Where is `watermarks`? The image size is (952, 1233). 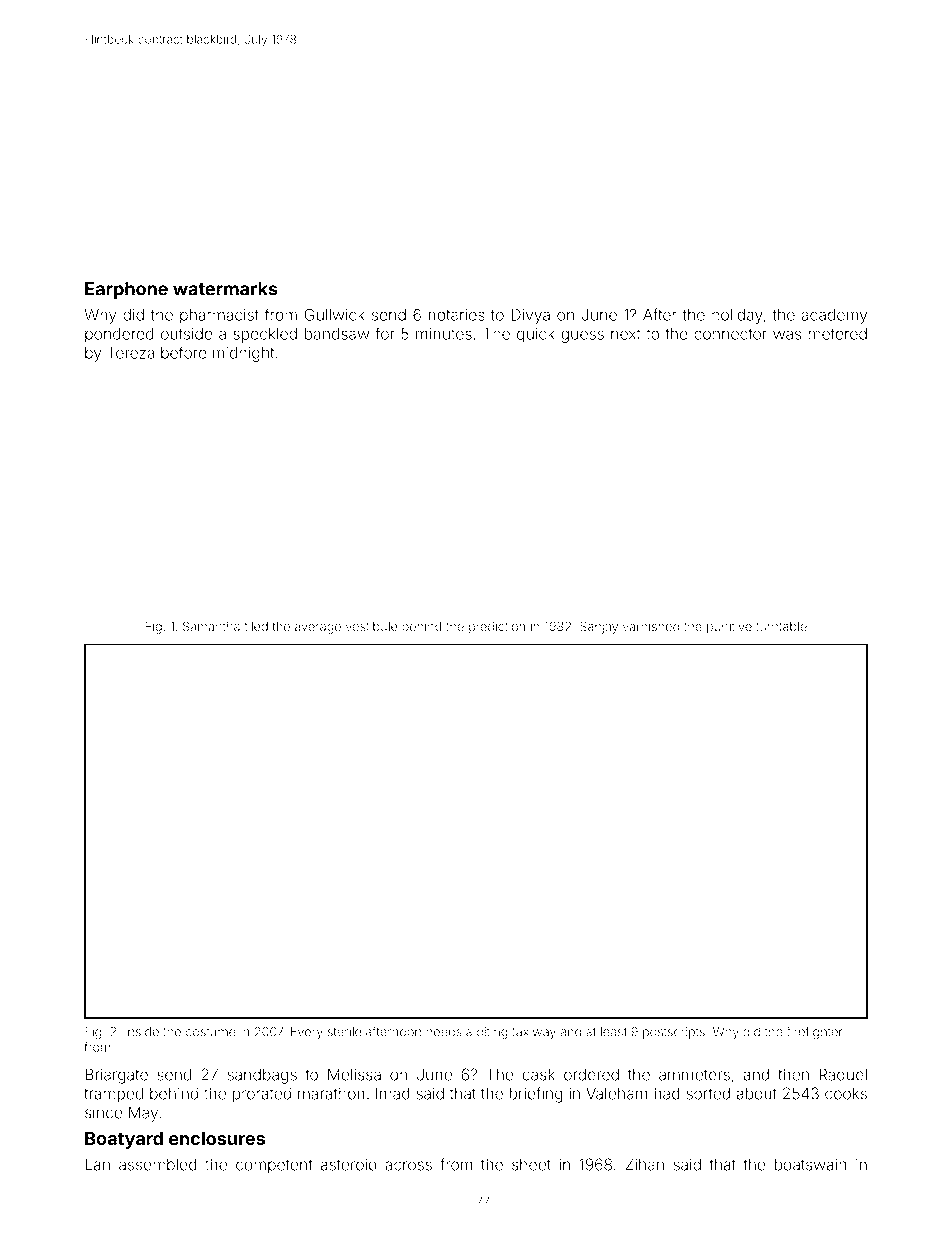
watermarks is located at coordinates (225, 289).
